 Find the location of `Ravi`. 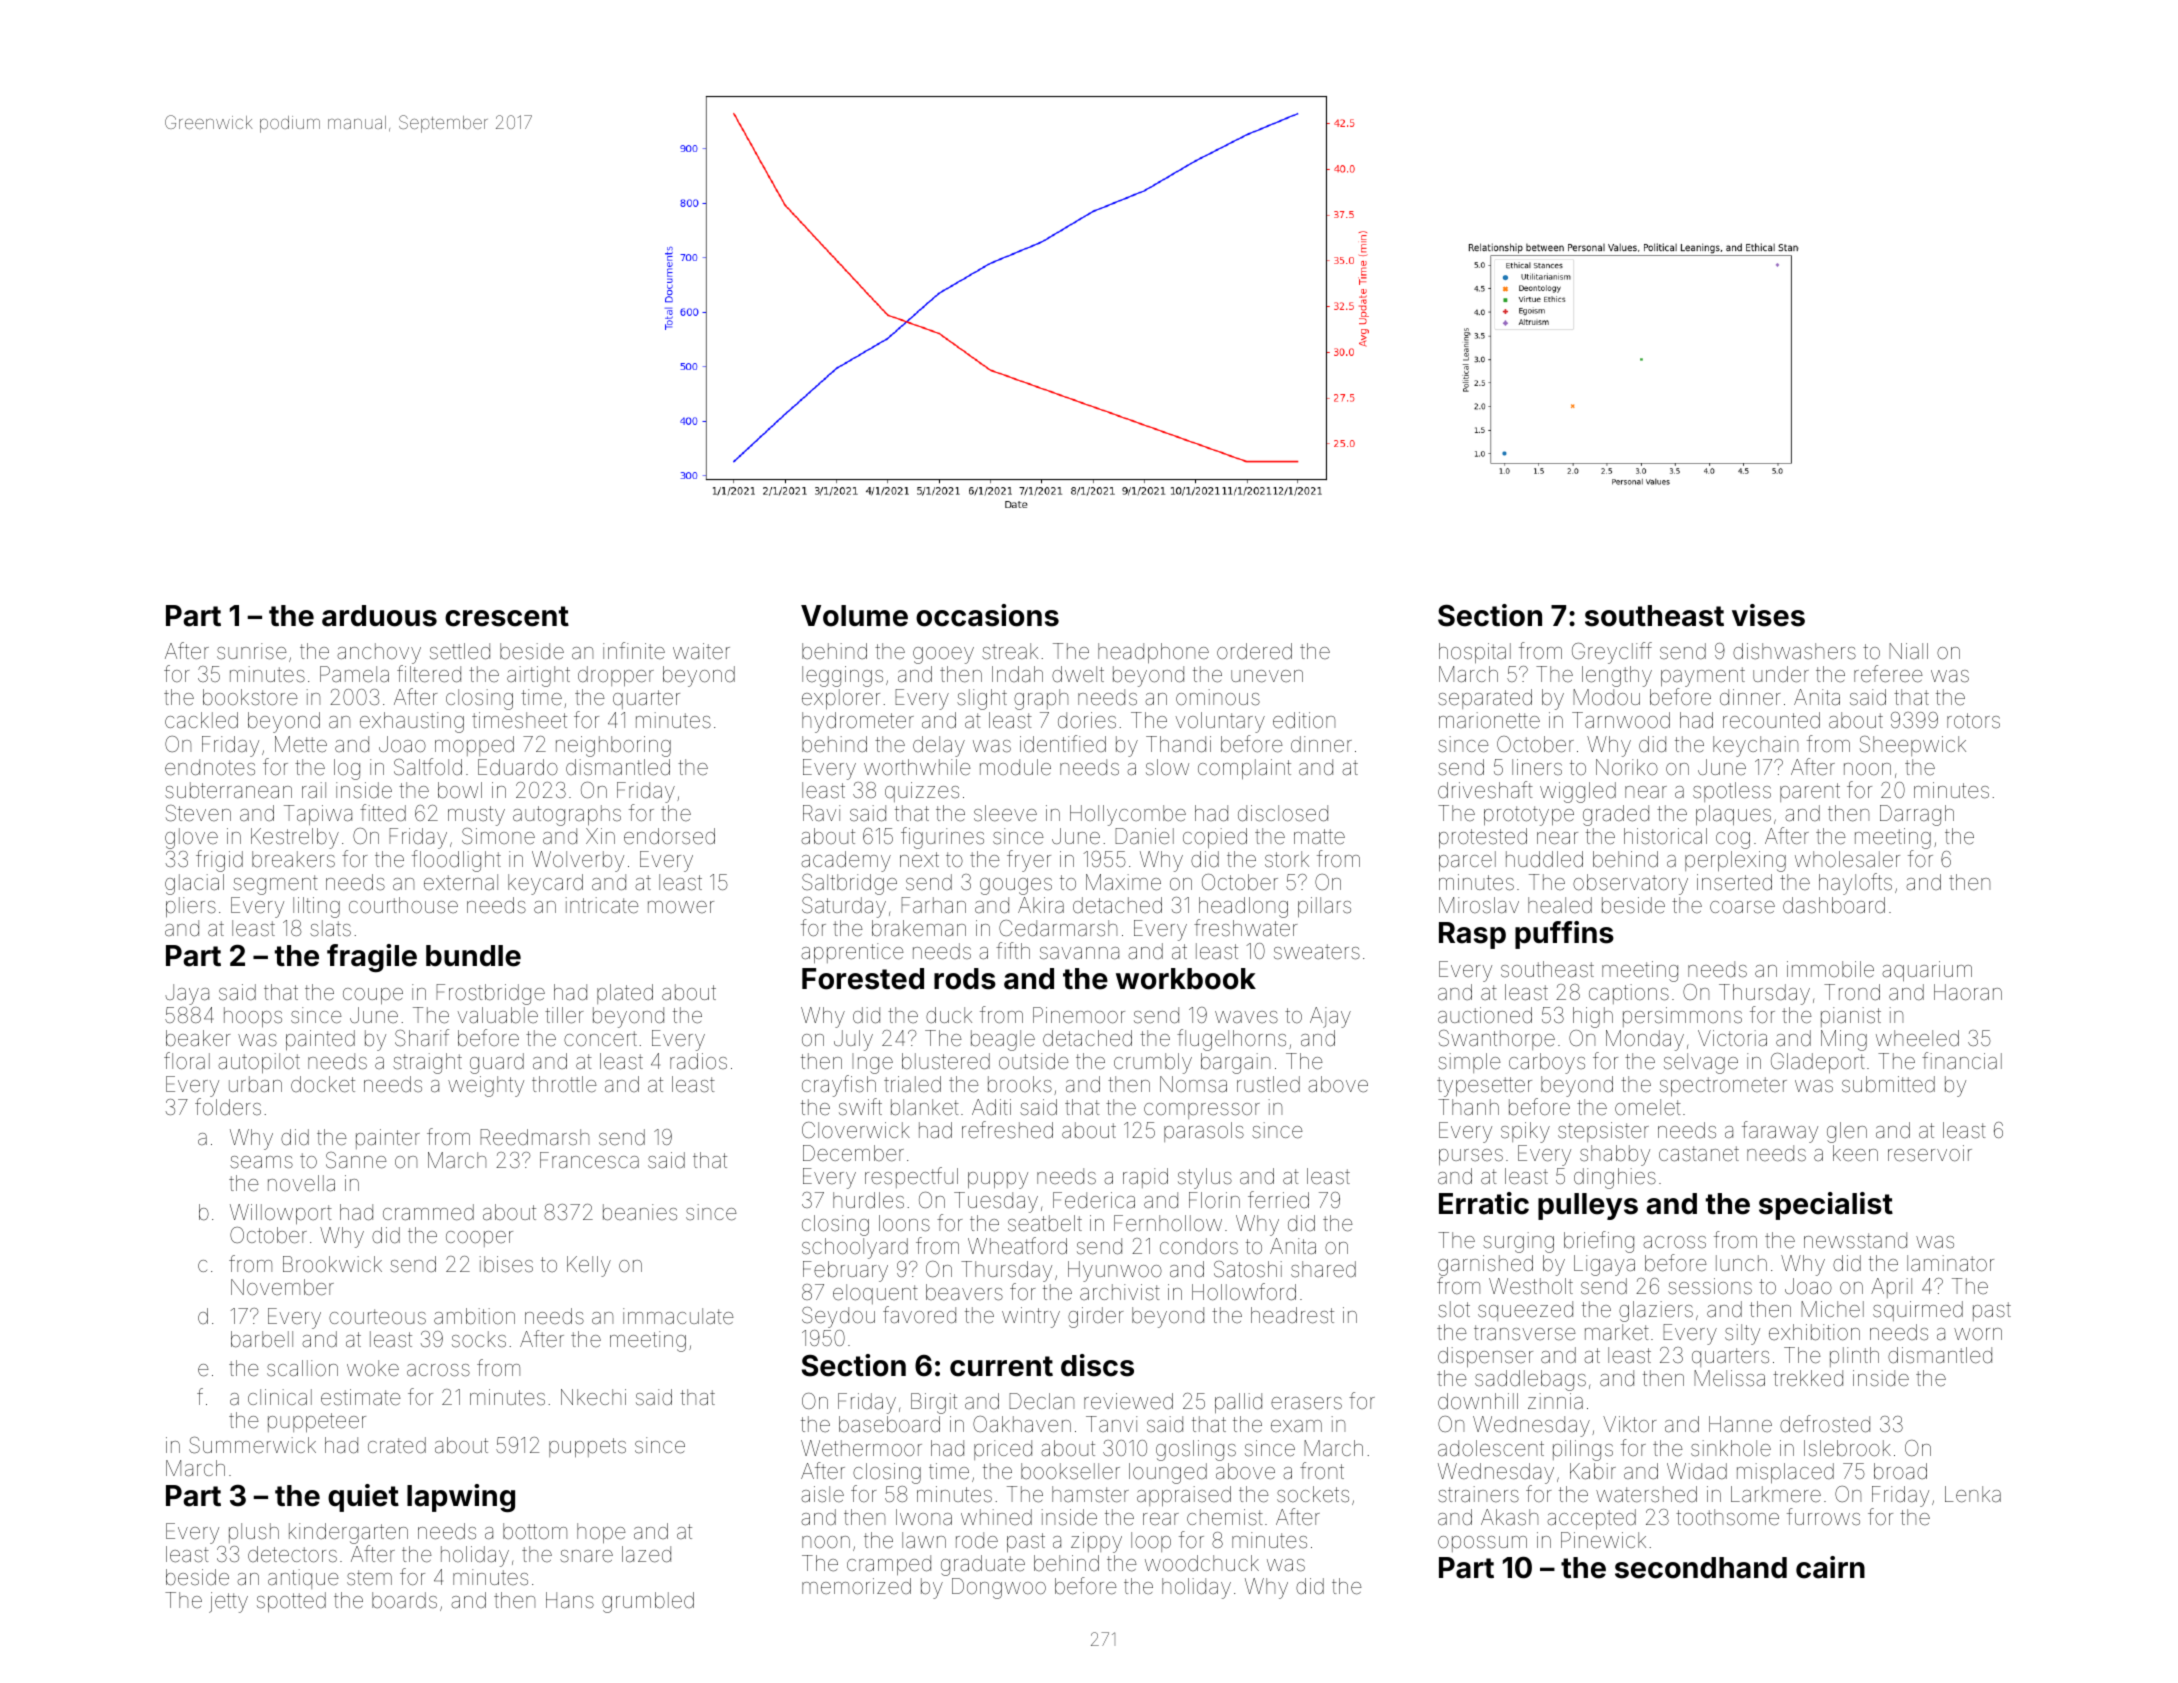

Ravi is located at coordinates (821, 813).
